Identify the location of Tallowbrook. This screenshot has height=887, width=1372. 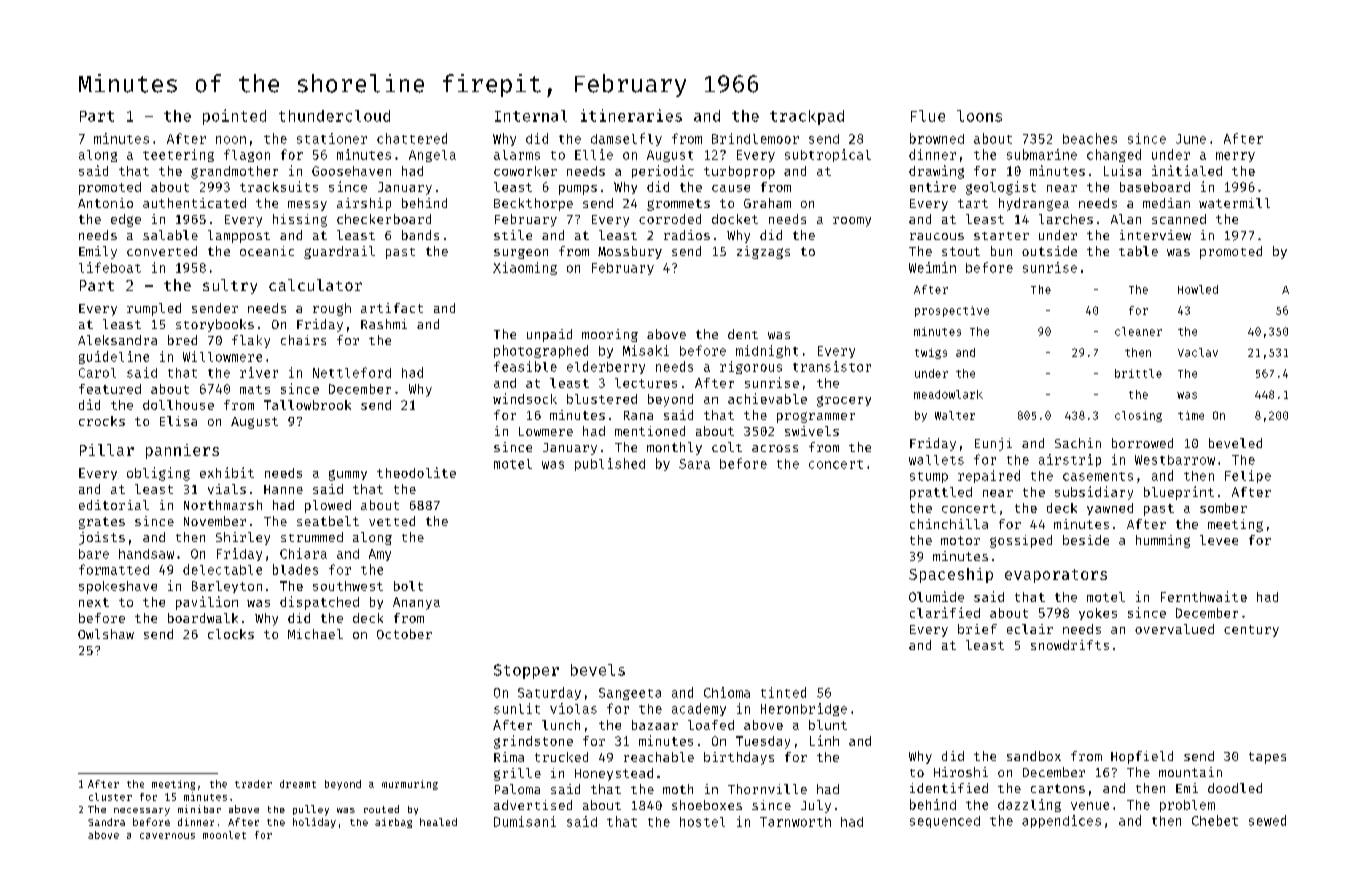
(307, 405).
